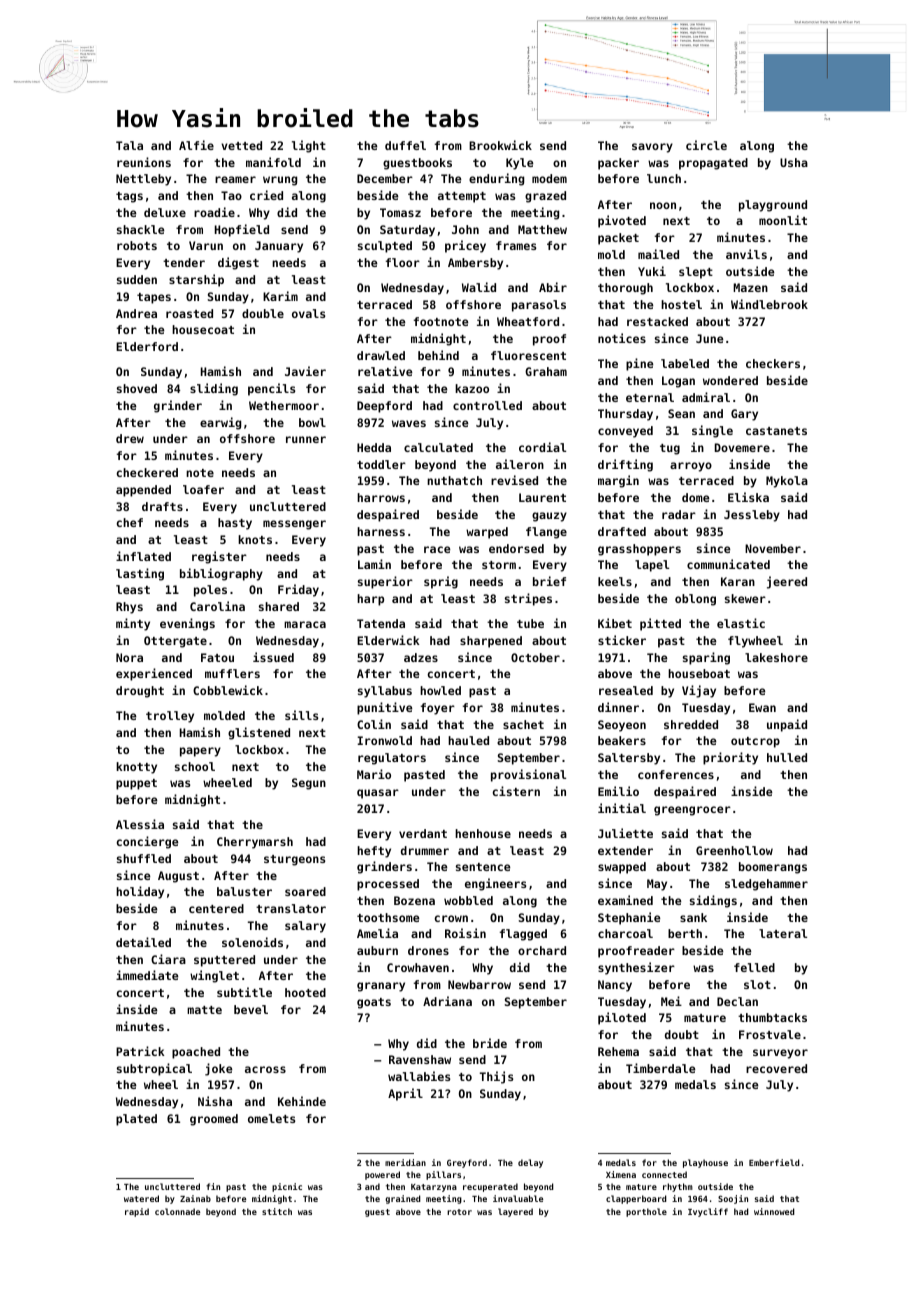 This image has height=1308, width=924. I want to click on Brookwick, so click(500, 145).
